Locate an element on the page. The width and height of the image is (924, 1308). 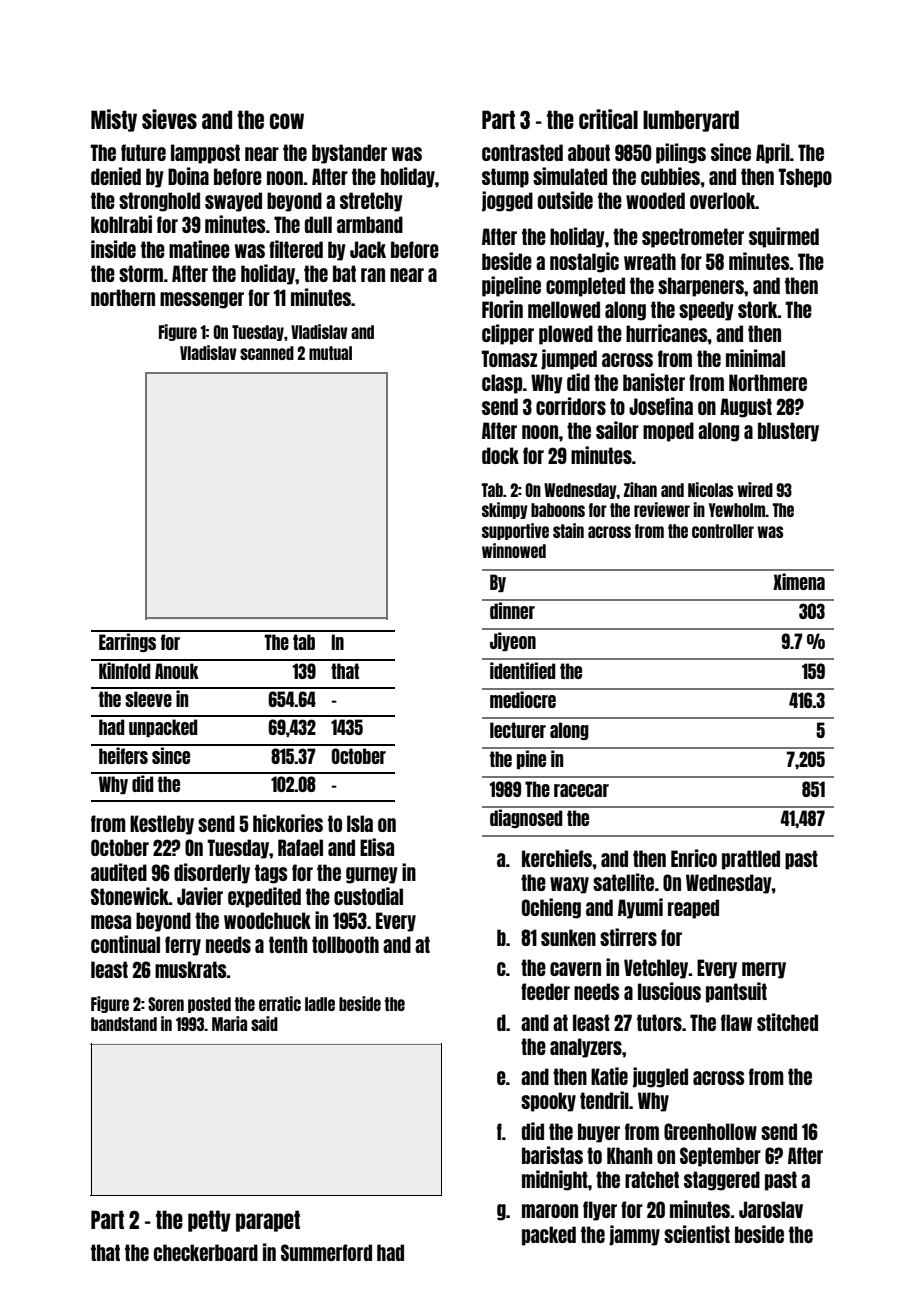
petty is located at coordinates (209, 1221).
